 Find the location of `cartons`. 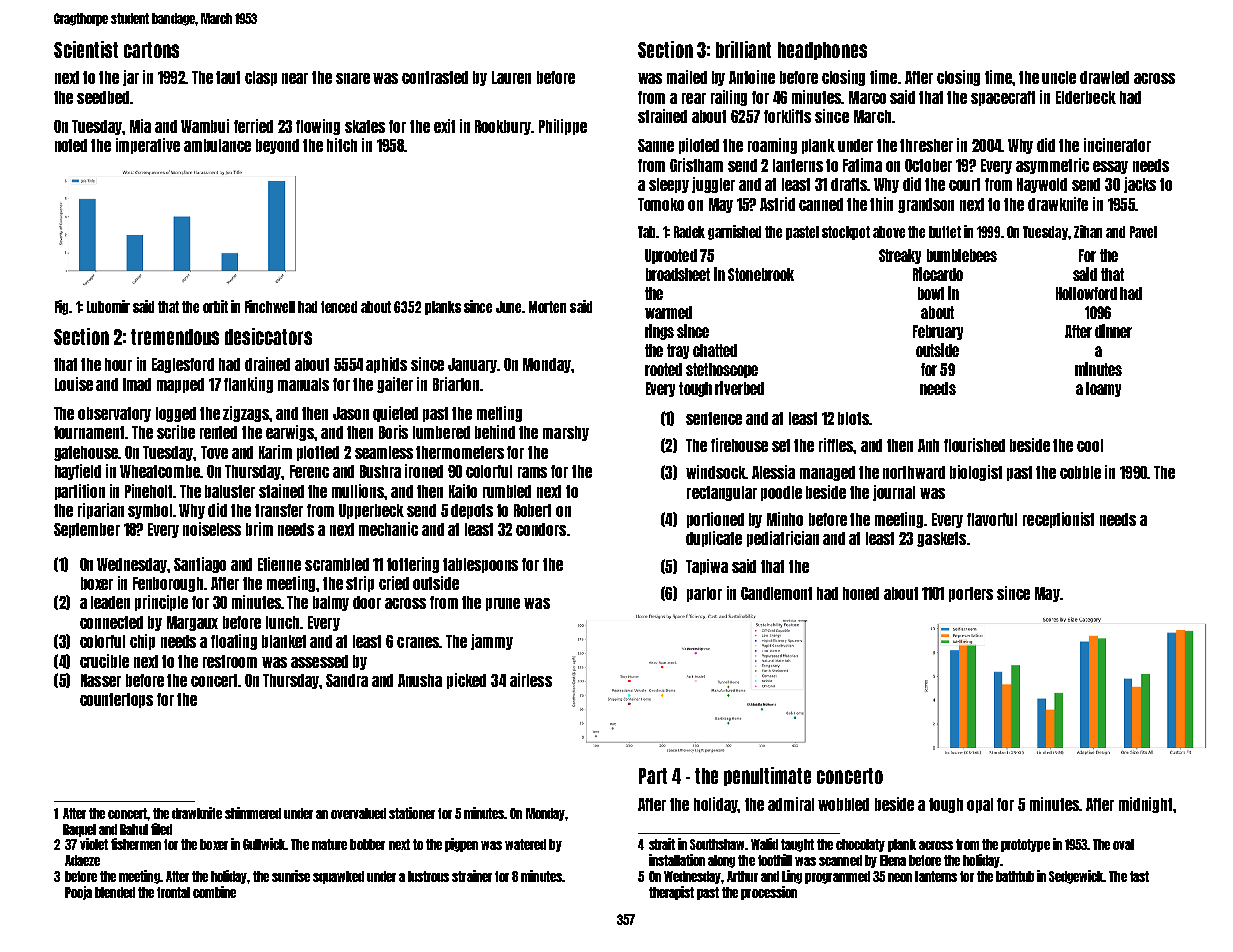

cartons is located at coordinates (151, 50).
